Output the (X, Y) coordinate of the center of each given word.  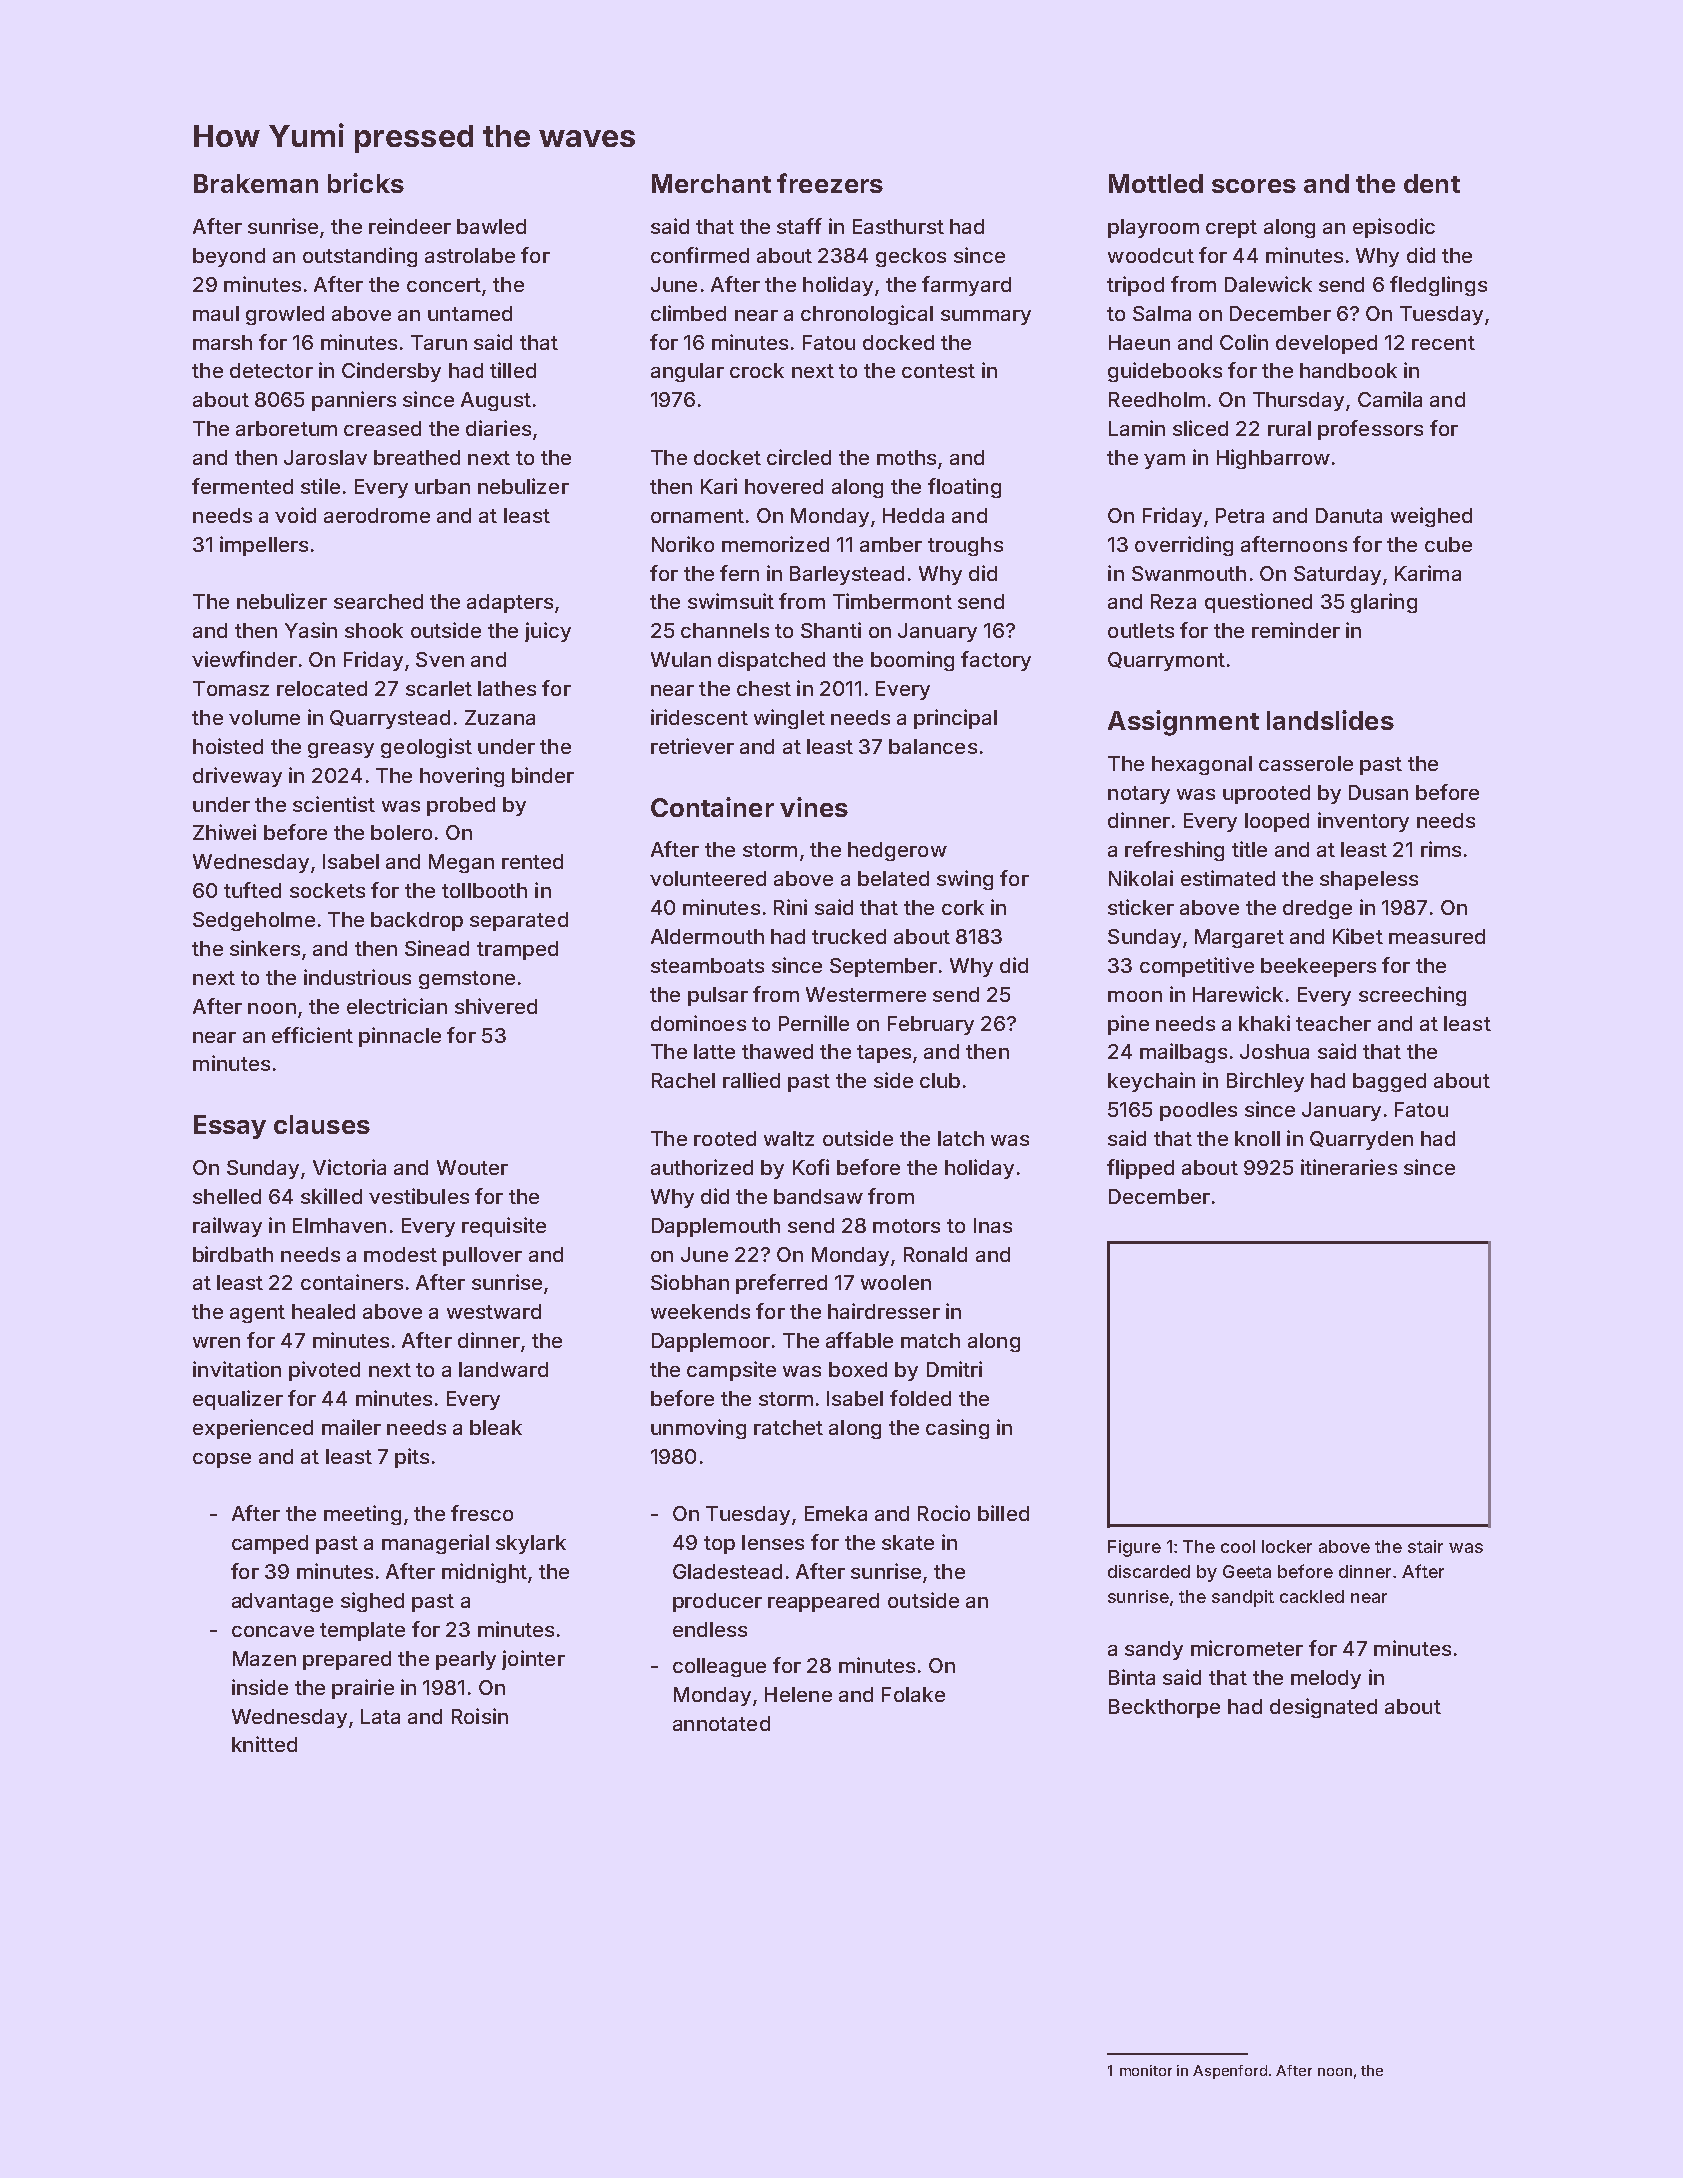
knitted (264, 1744)
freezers (830, 183)
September (883, 967)
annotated (721, 1723)
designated (1323, 1708)
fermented (242, 486)
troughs (965, 546)
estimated (1228, 878)
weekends (700, 1311)
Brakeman (256, 183)
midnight (484, 1573)
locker (1287, 1546)
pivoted (324, 1371)
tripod (1135, 286)
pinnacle (400, 1037)
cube (1448, 544)
